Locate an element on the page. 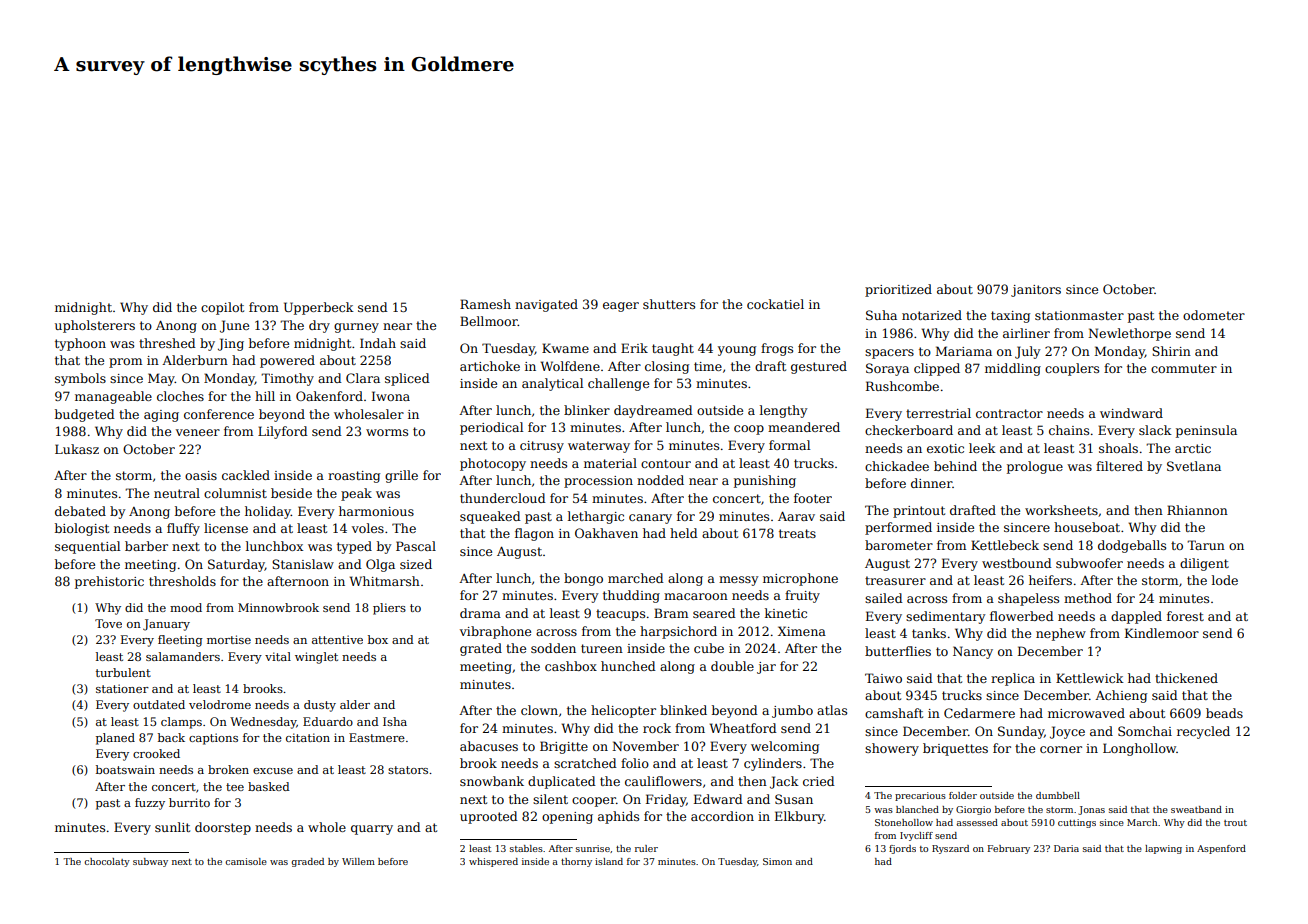 This page has width=1308, height=924. grille is located at coordinates (401, 476).
